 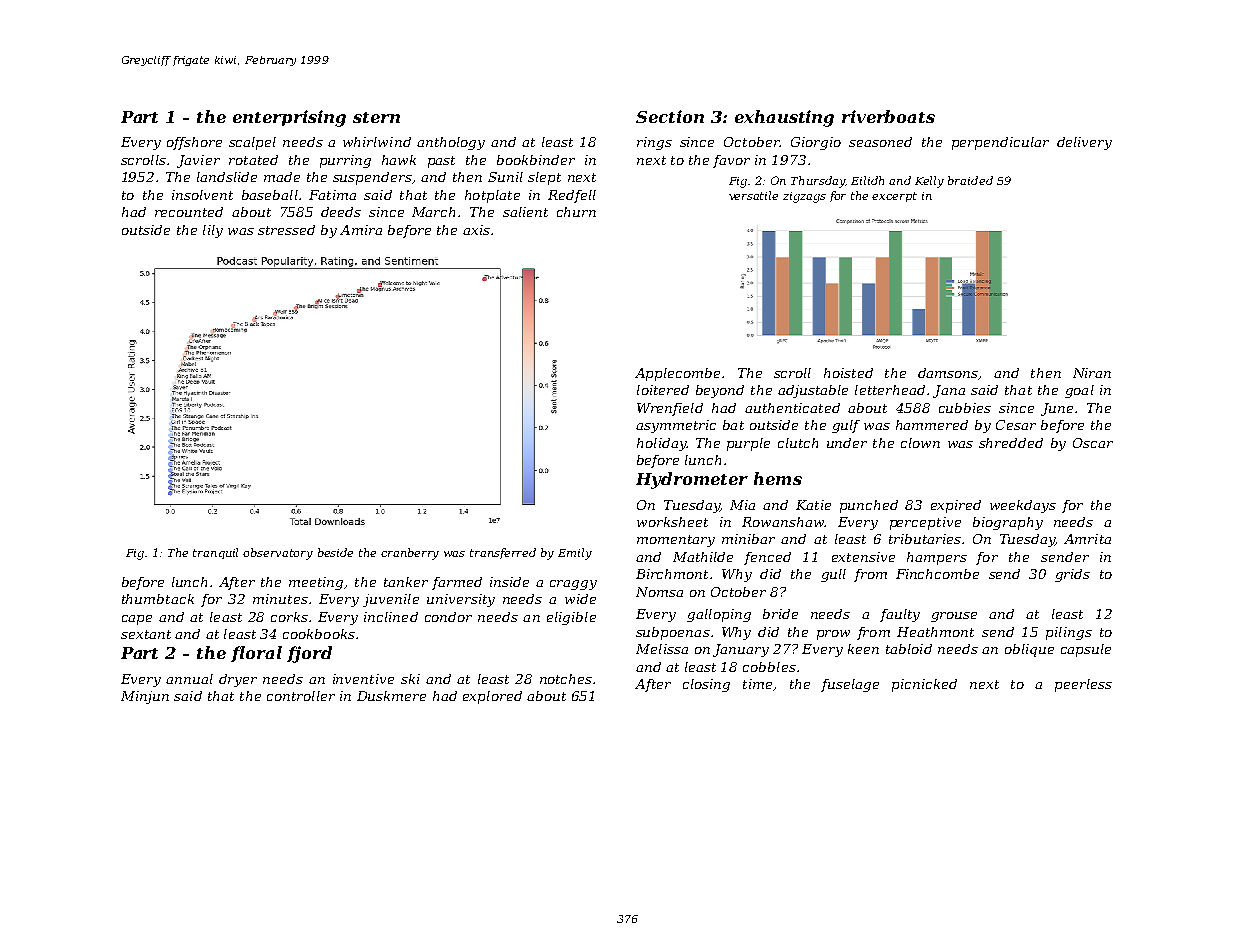 I want to click on expired, so click(x=956, y=506).
